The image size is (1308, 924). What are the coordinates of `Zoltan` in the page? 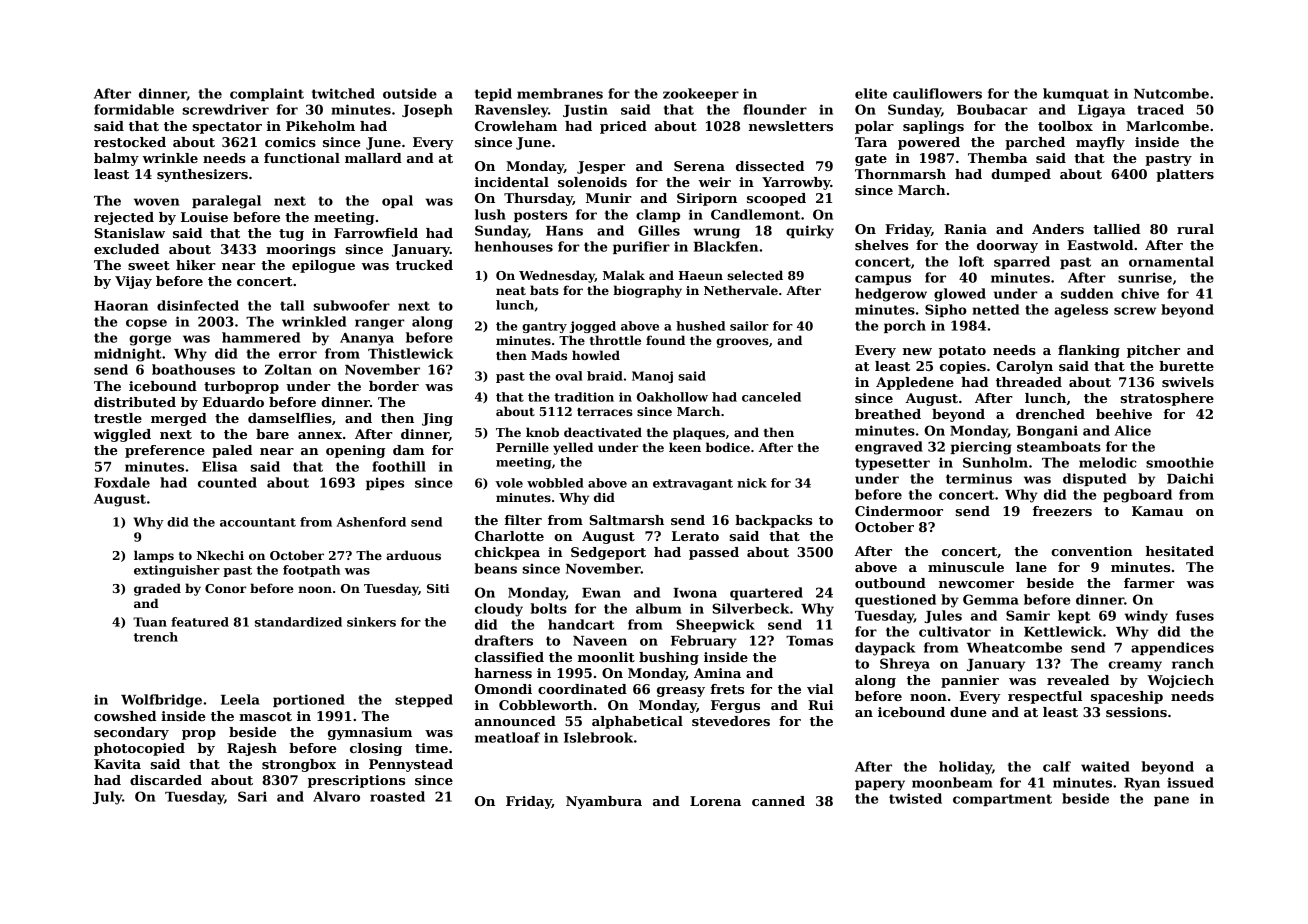 It's located at (288, 369).
